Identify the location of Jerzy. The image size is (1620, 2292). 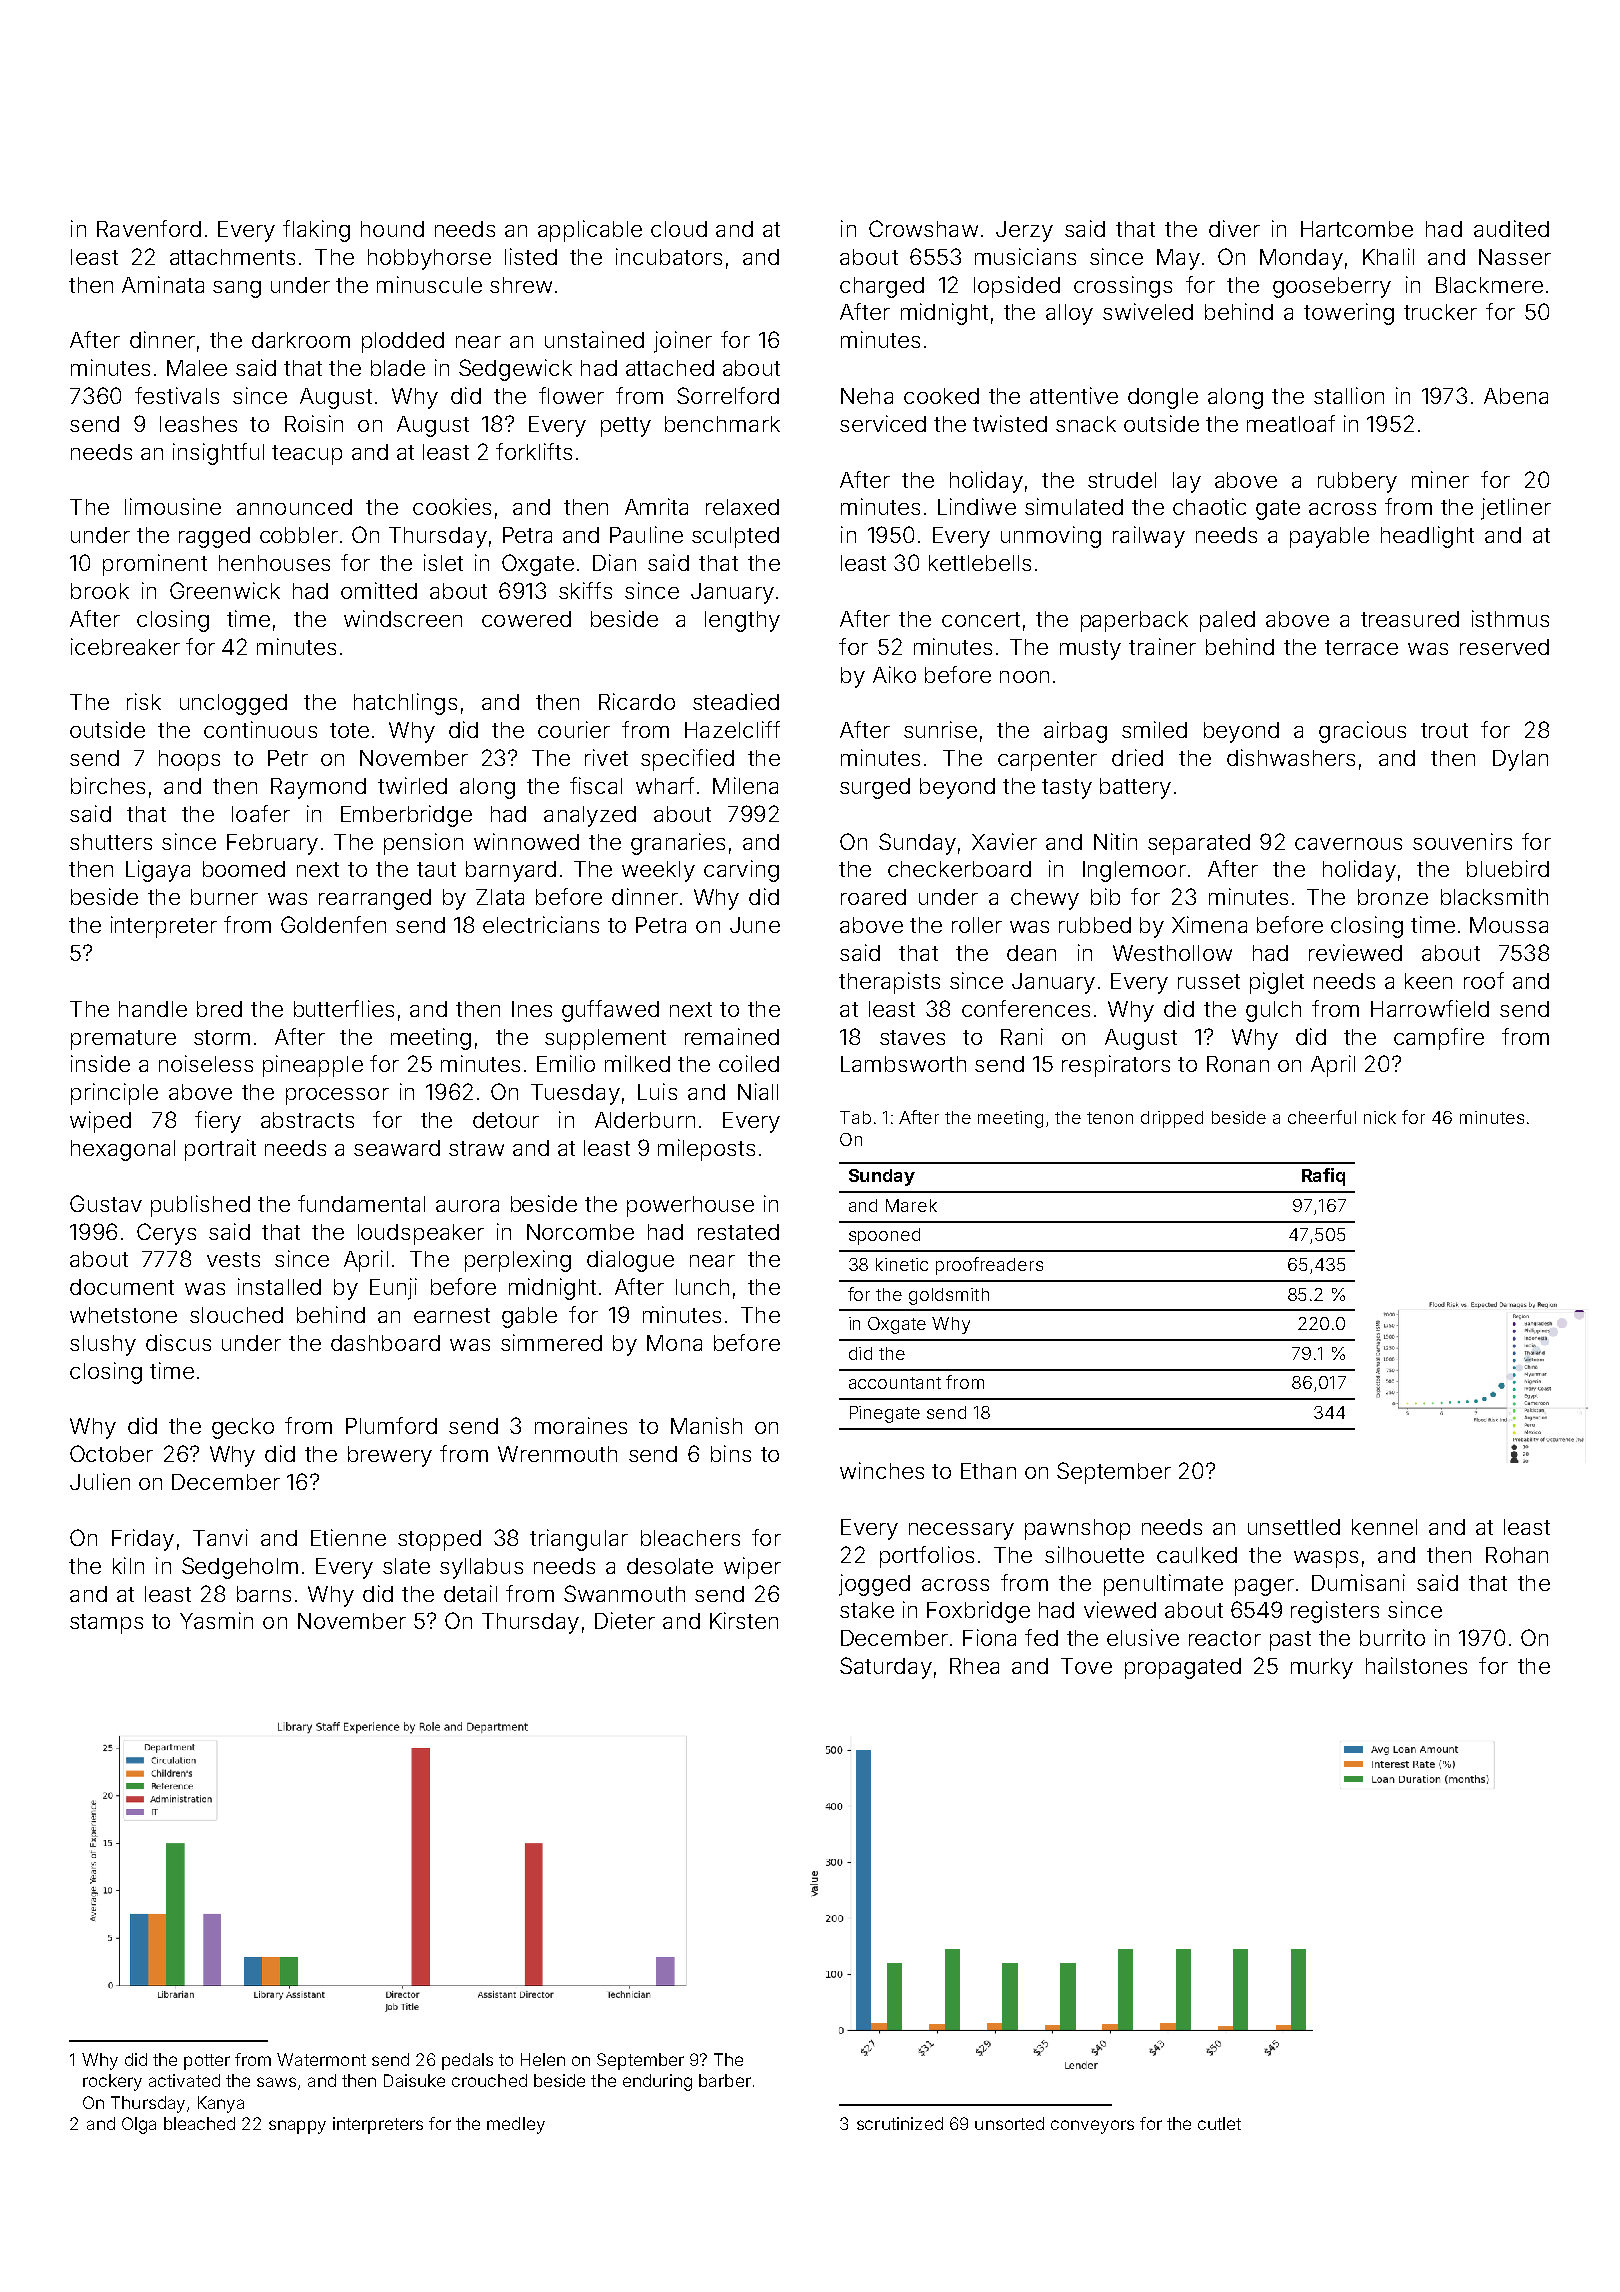
(1024, 231).
